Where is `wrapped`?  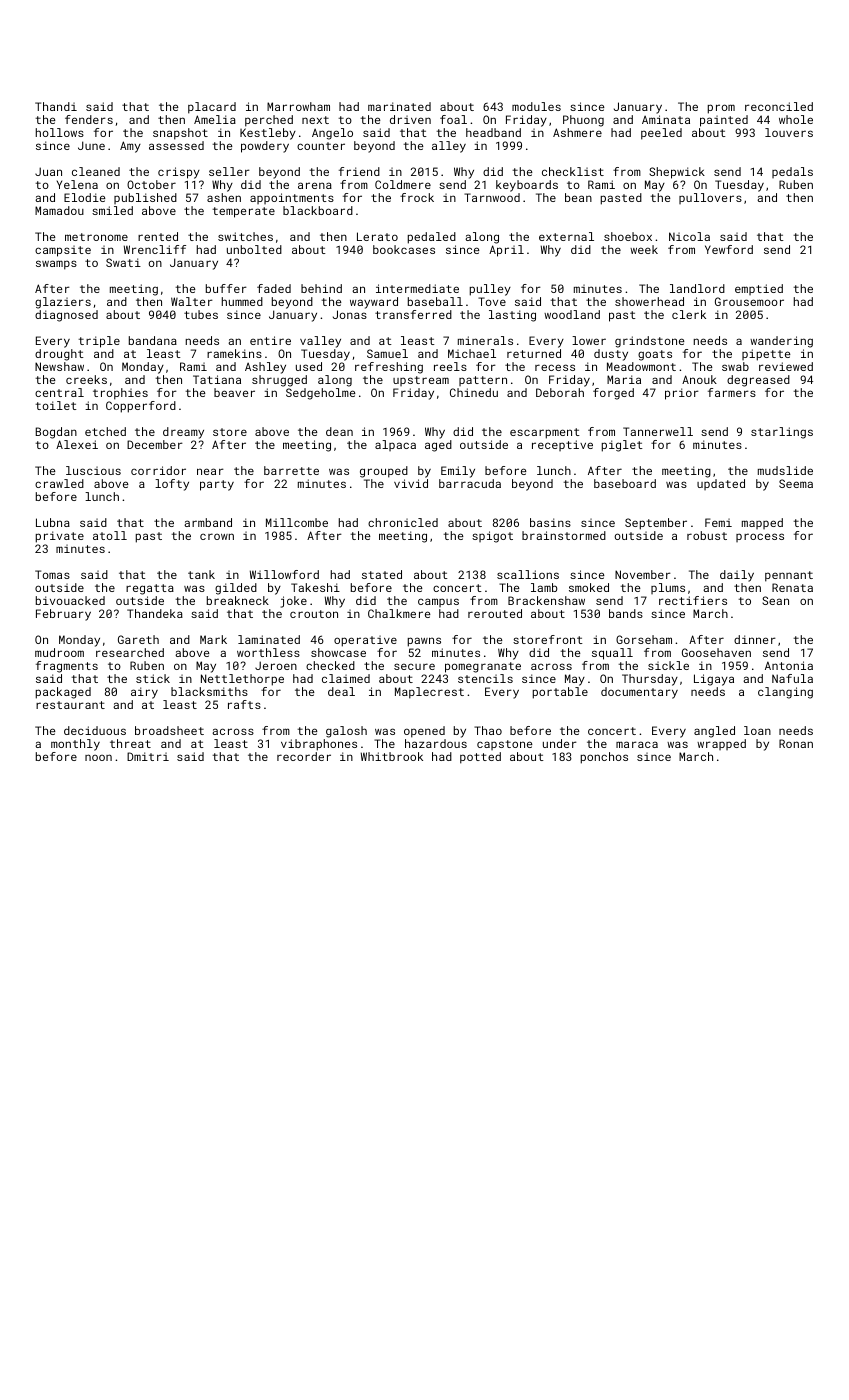
wrapped is located at coordinates (721, 744).
